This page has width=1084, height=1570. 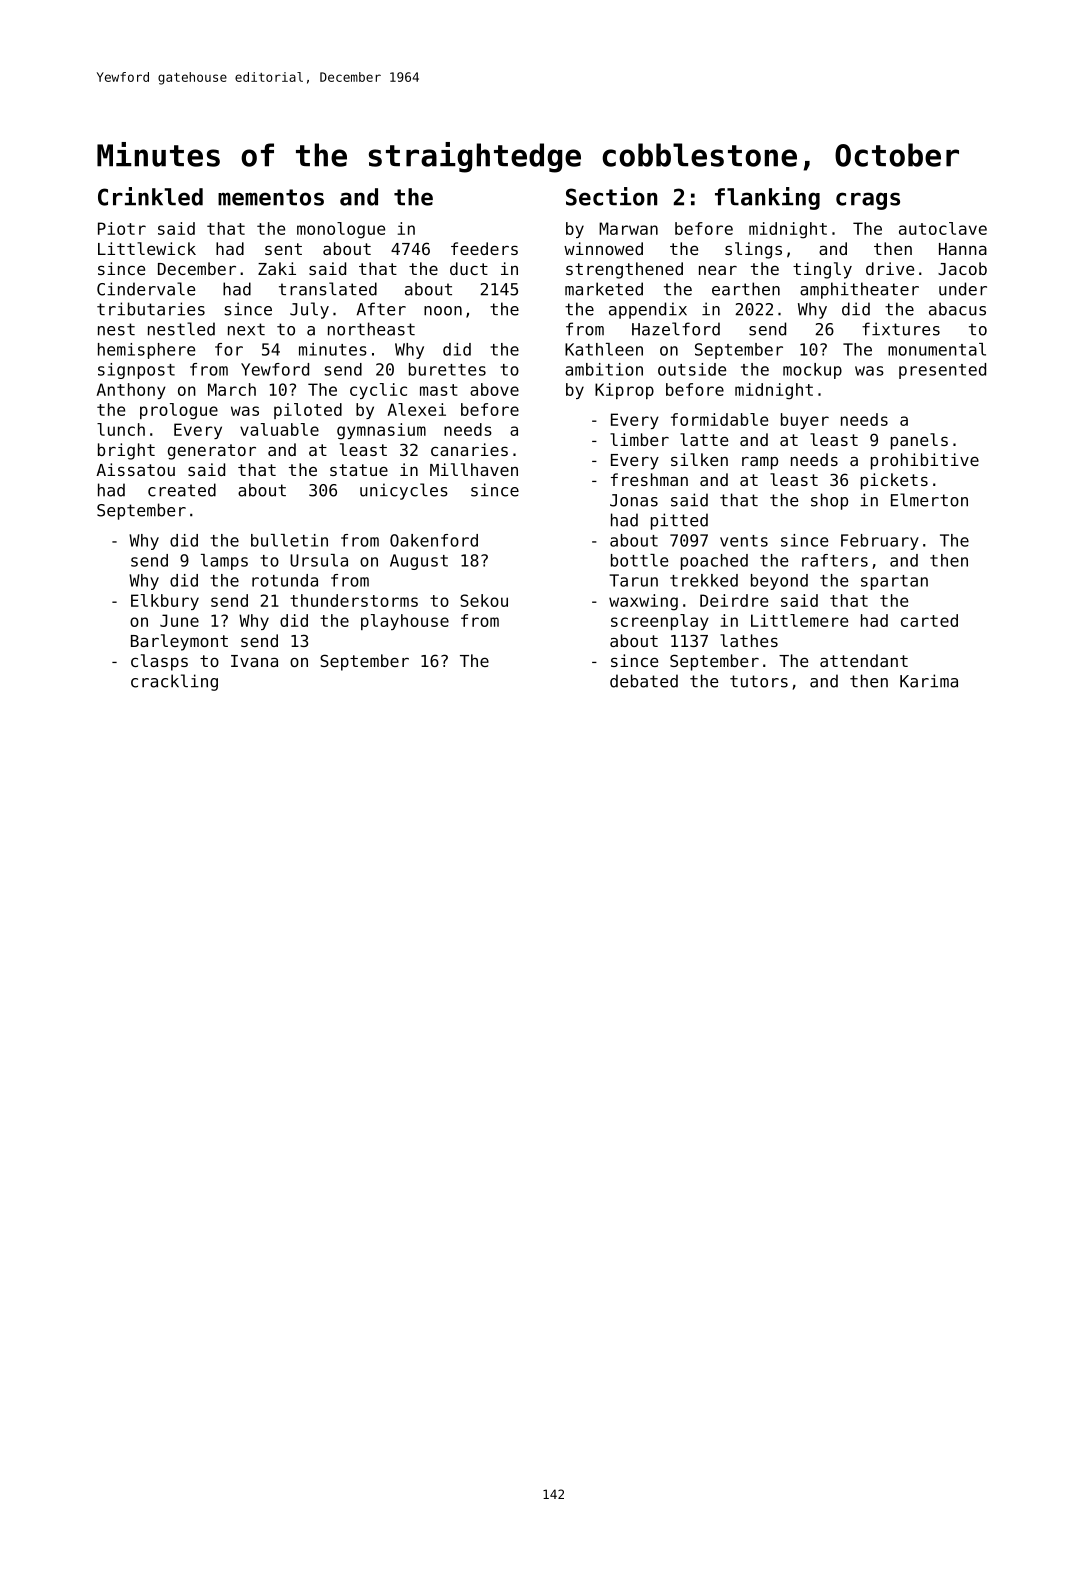 I want to click on Section, so click(x=611, y=196).
